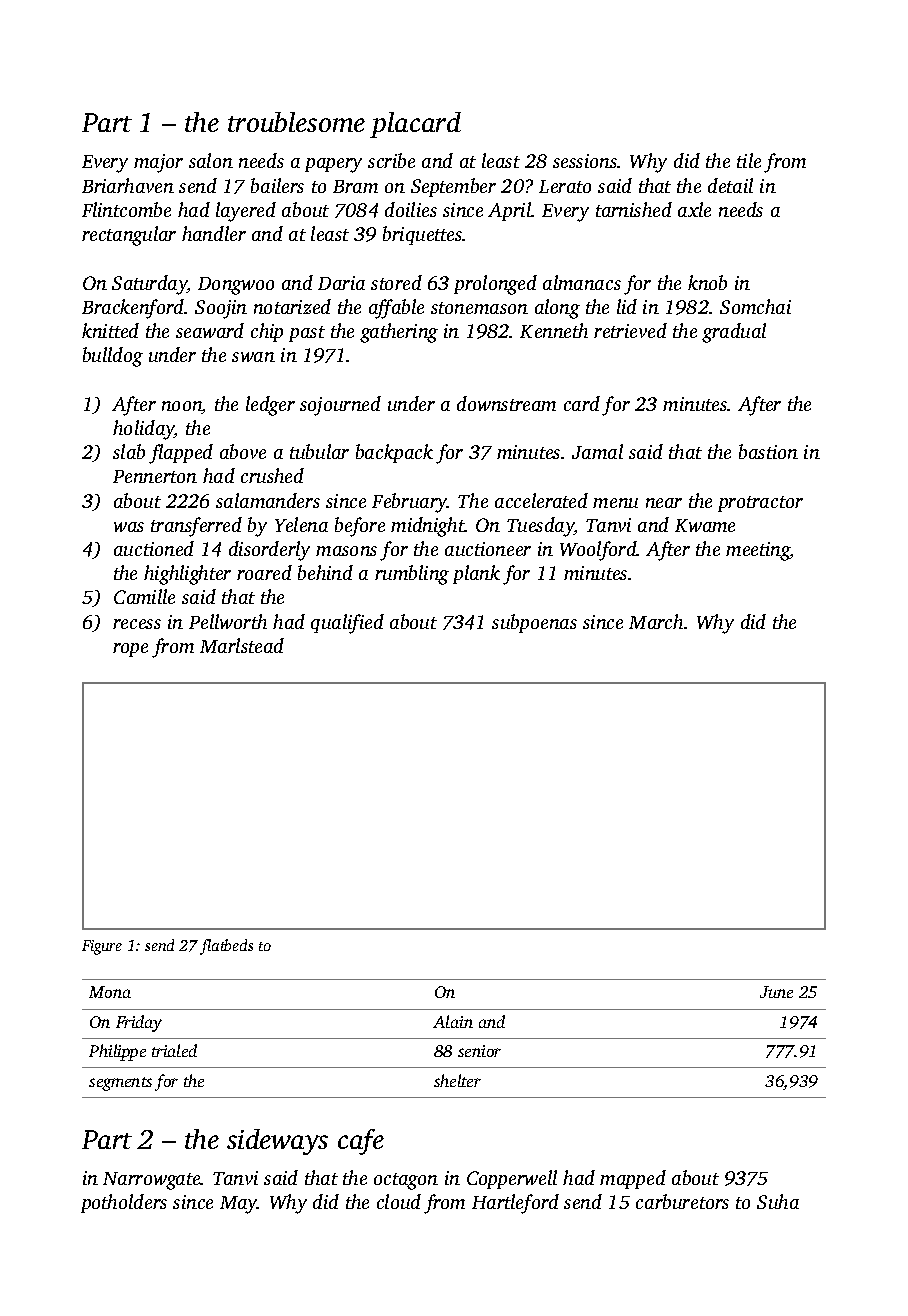 The width and height of the image is (908, 1316). Describe the element at coordinates (412, 575) in the image. I see `rumbling` at that location.
